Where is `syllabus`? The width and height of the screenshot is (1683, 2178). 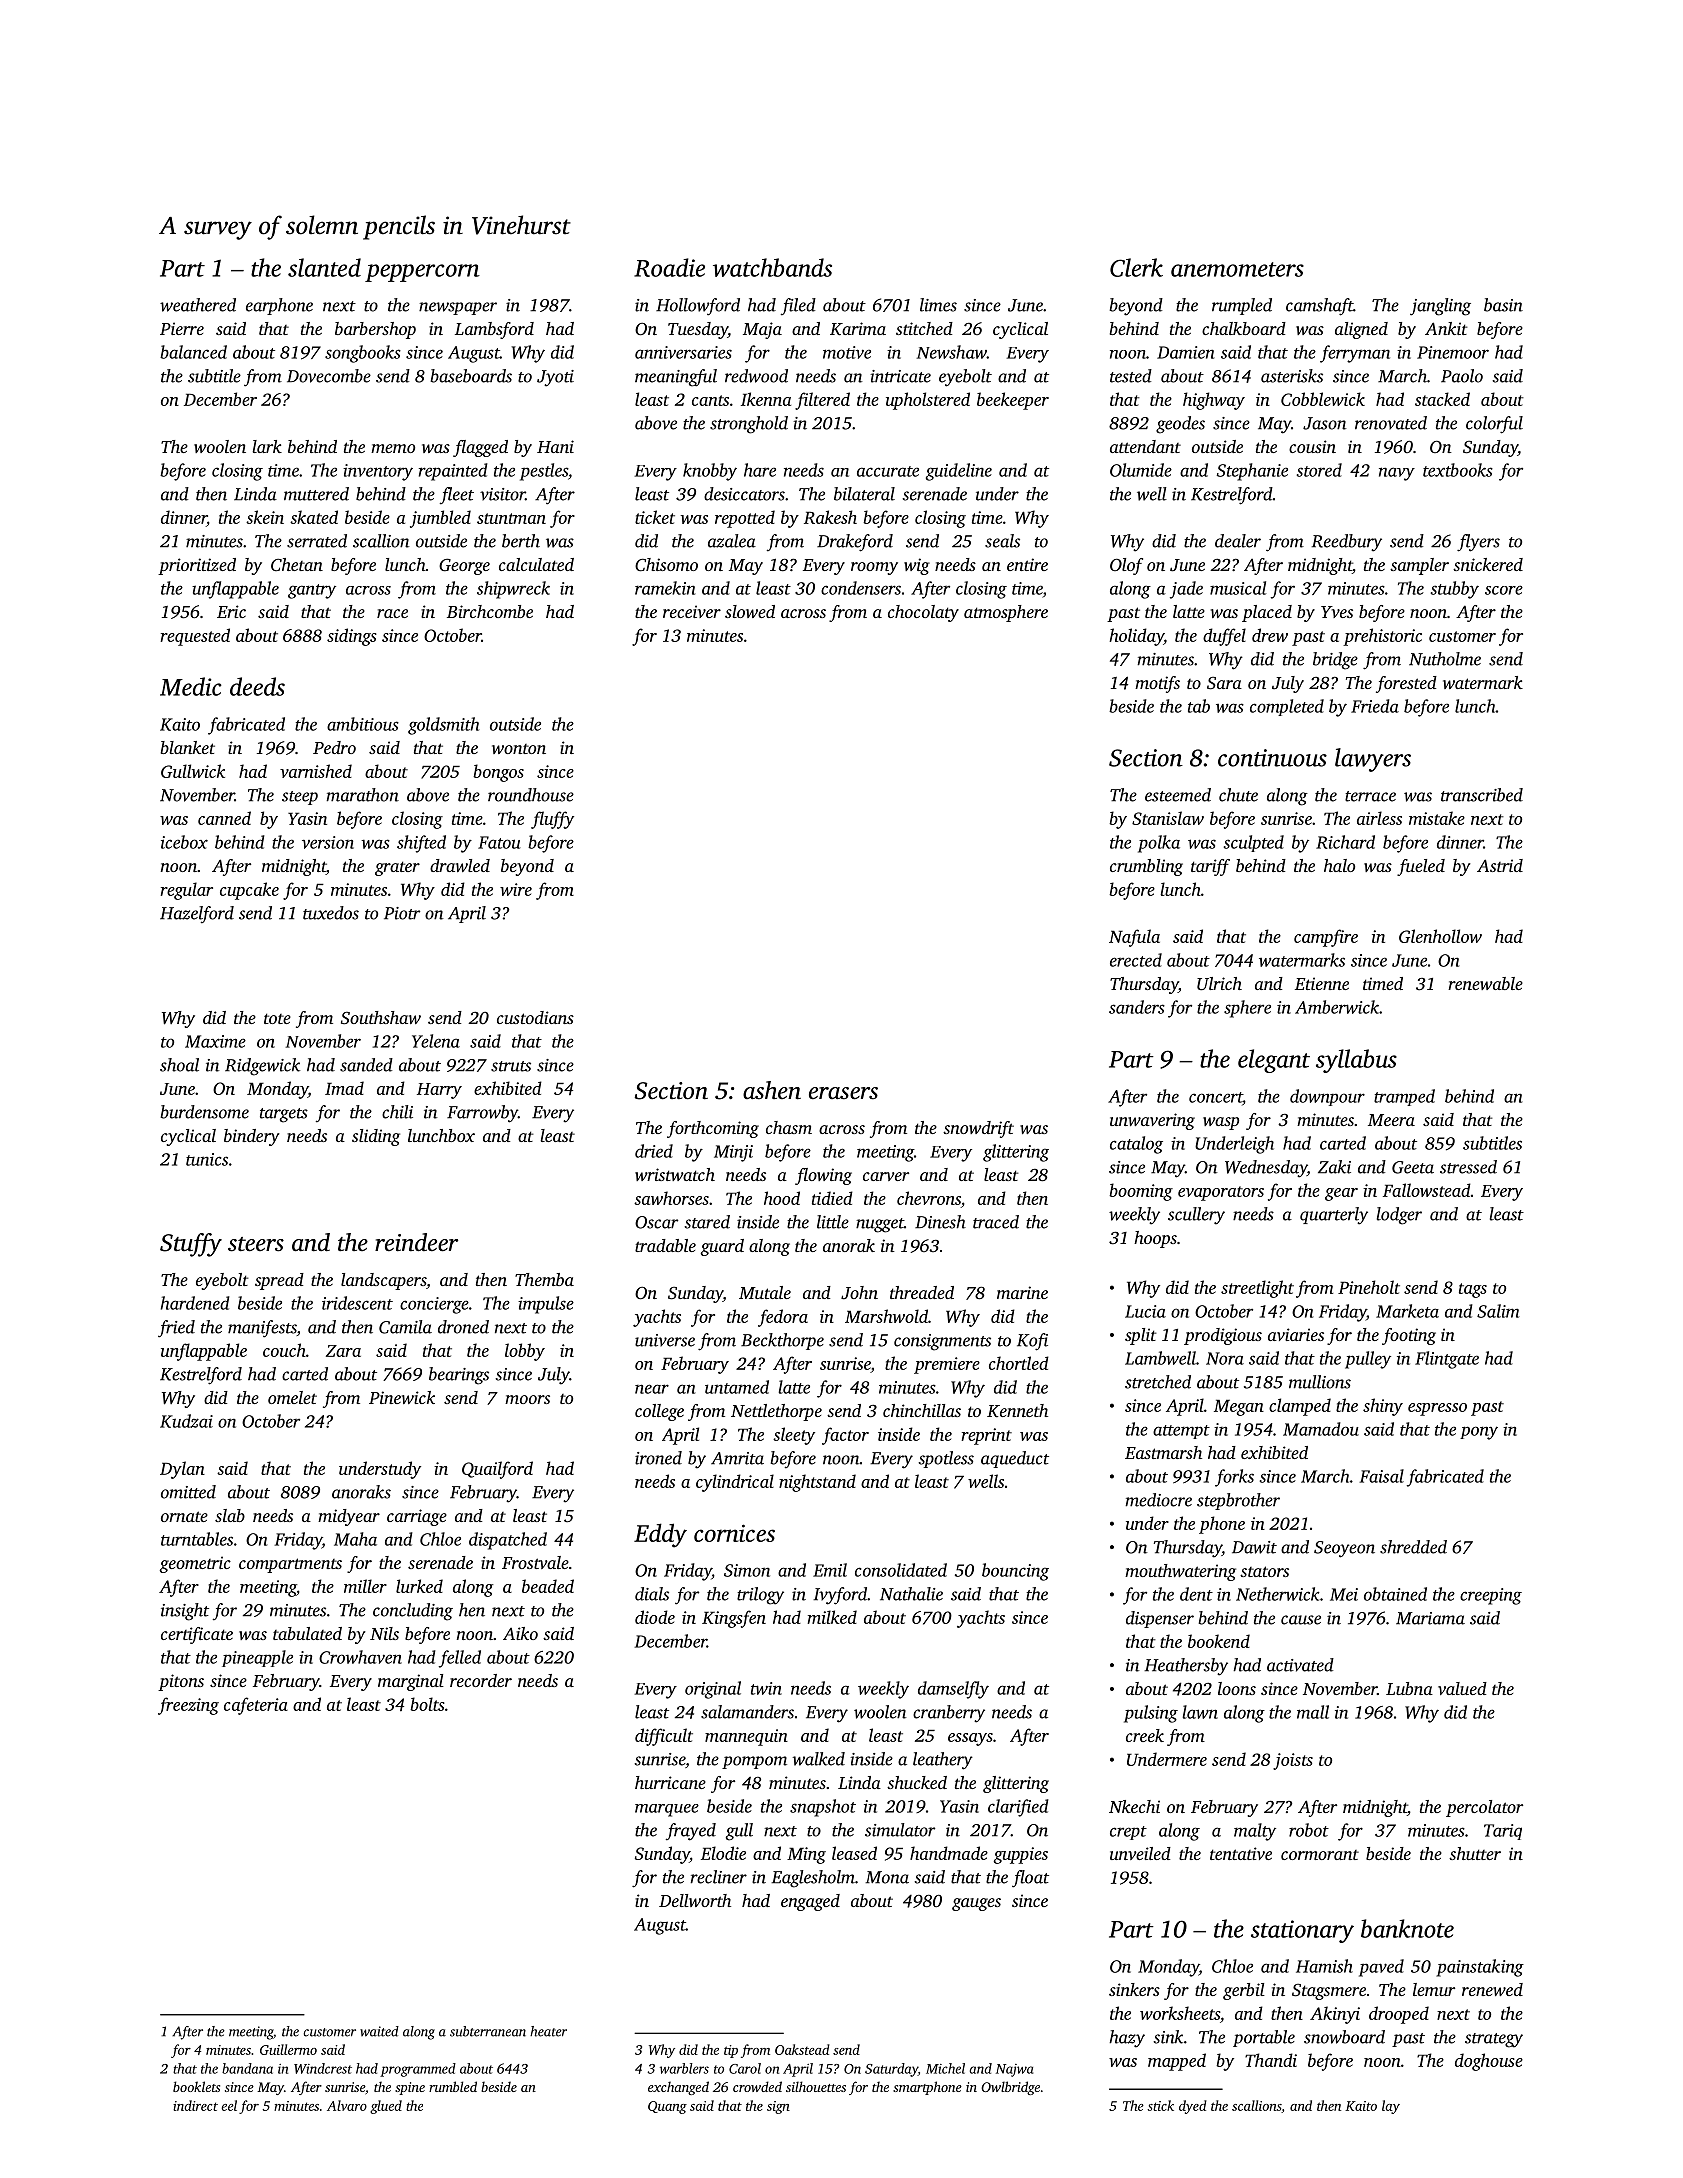
syllabus is located at coordinates (1356, 1061).
